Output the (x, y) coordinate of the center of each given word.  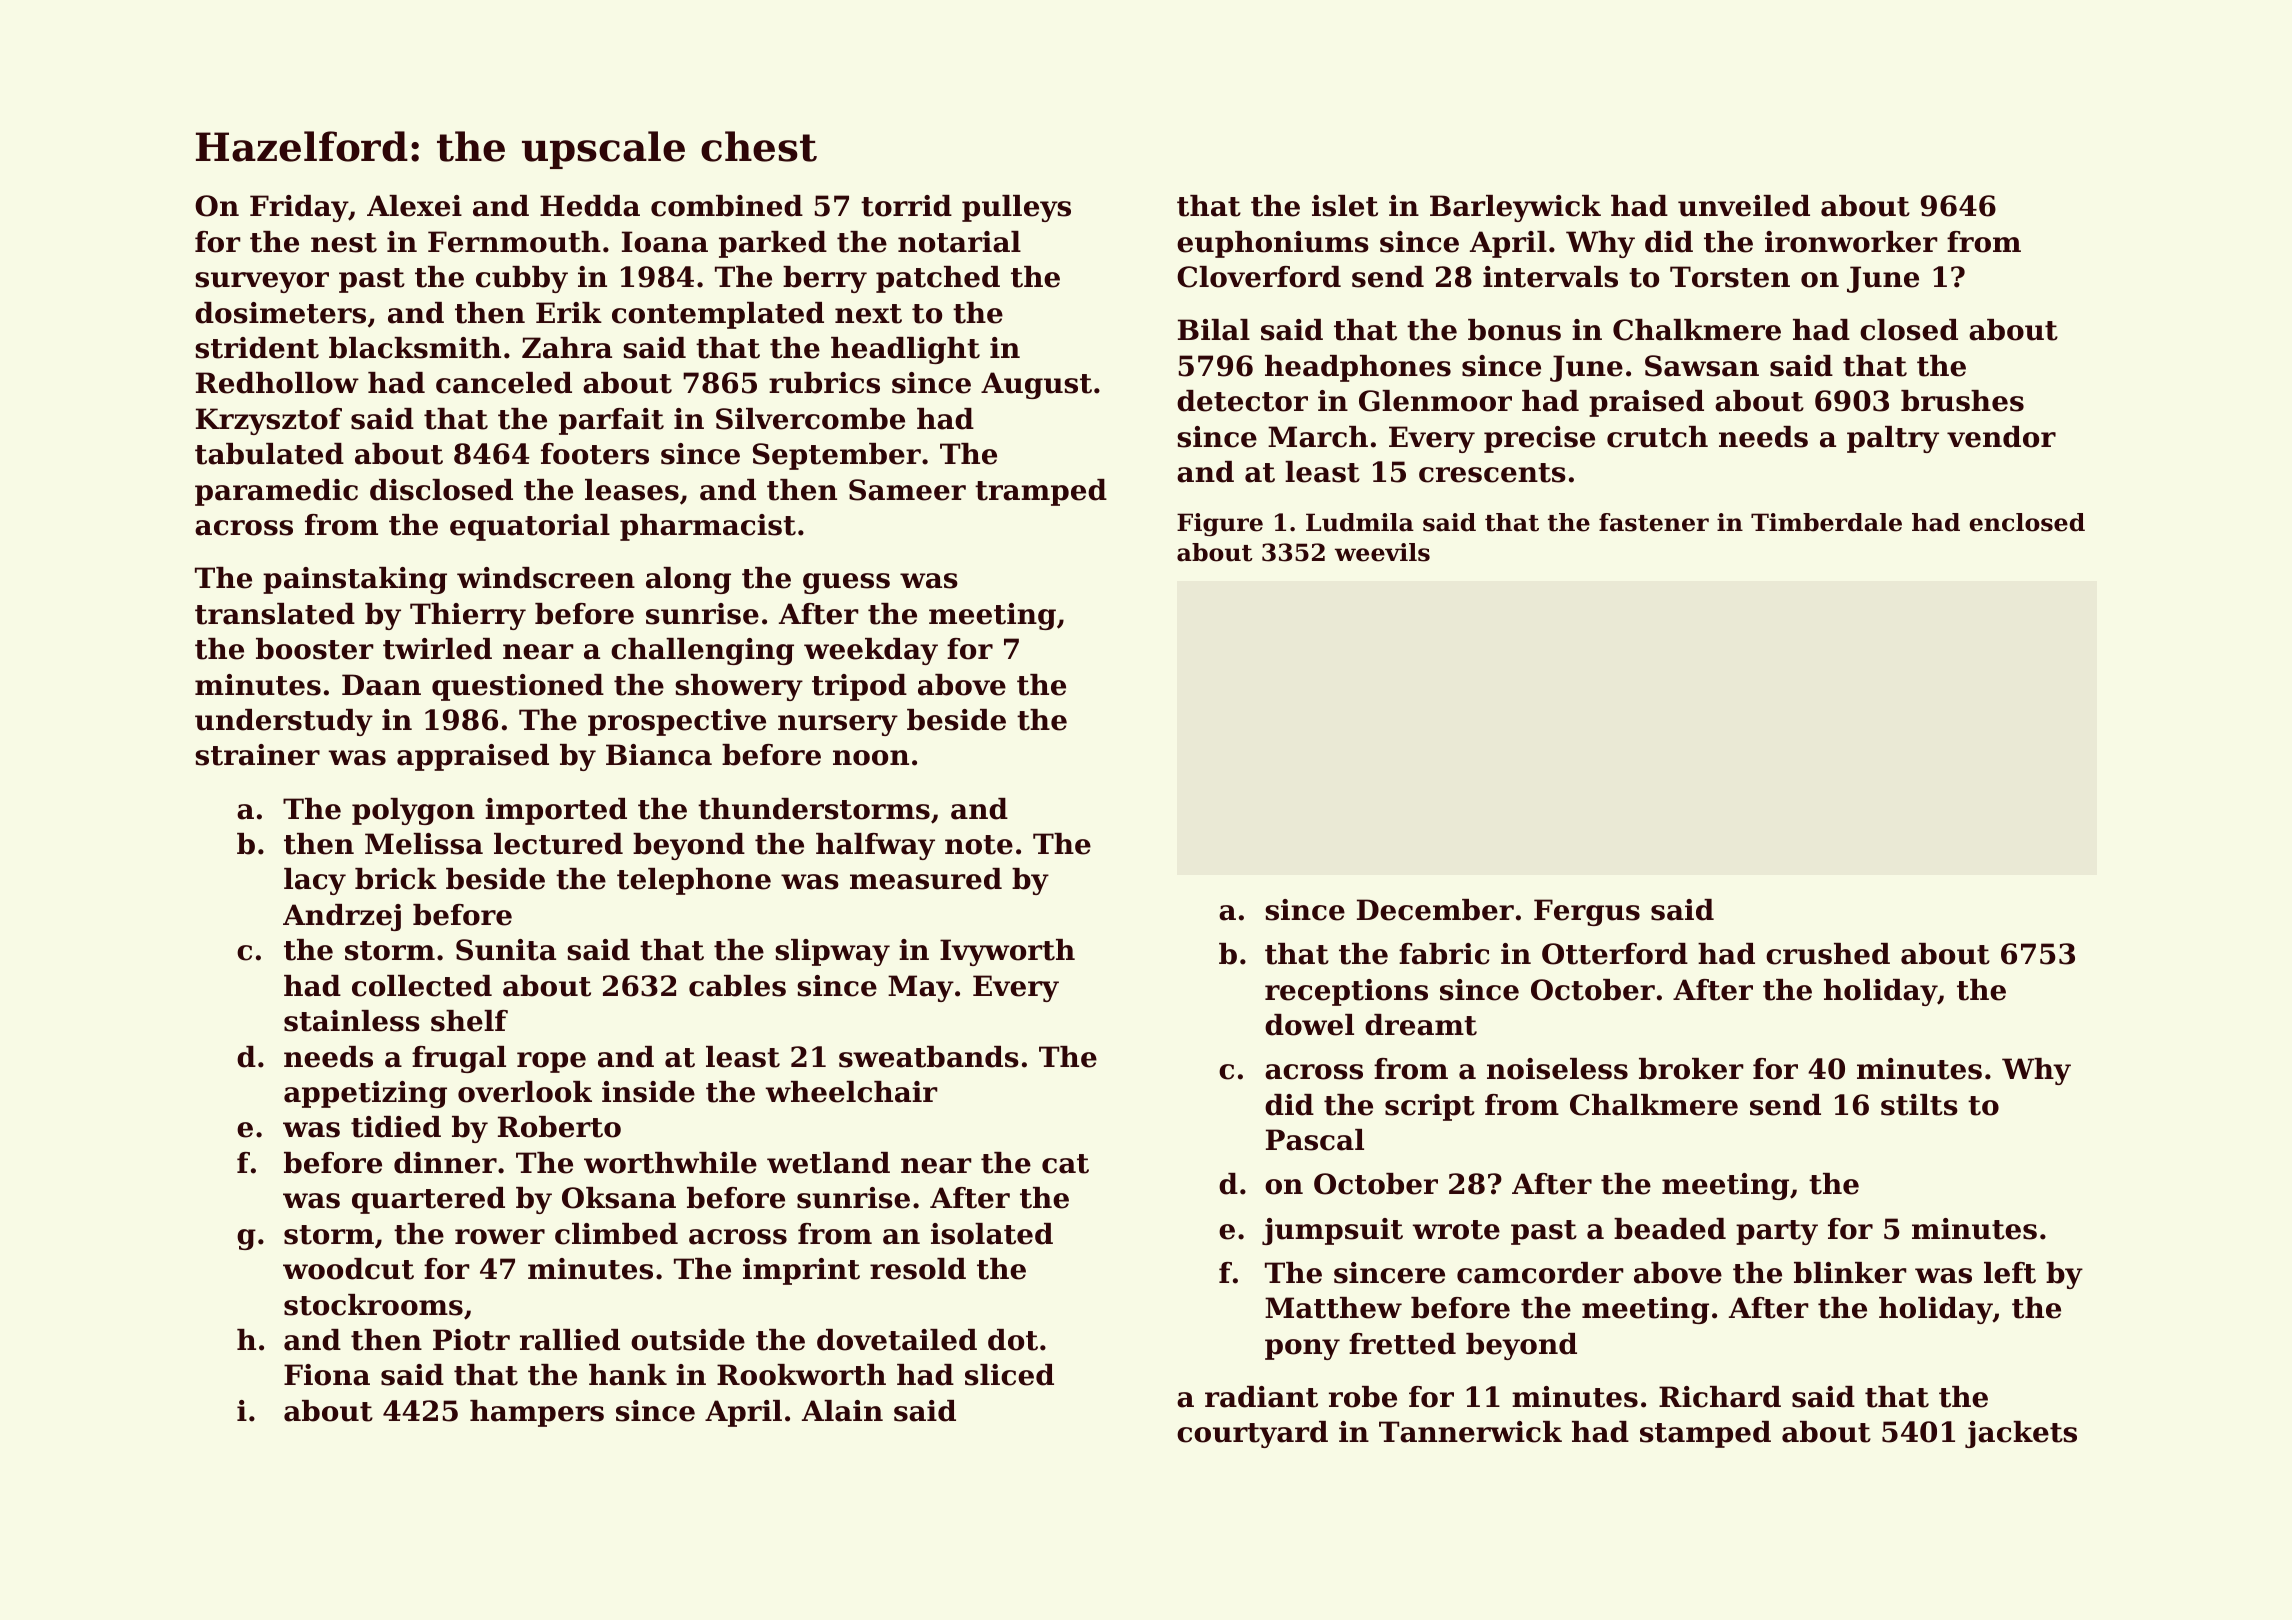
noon (871, 758)
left (2010, 1273)
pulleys (1016, 208)
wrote (1456, 1230)
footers (595, 454)
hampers (537, 1413)
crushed (1828, 954)
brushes (1962, 401)
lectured (558, 844)
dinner (445, 1163)
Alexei (414, 206)
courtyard (1252, 1434)
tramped (1041, 492)
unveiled (1744, 206)
